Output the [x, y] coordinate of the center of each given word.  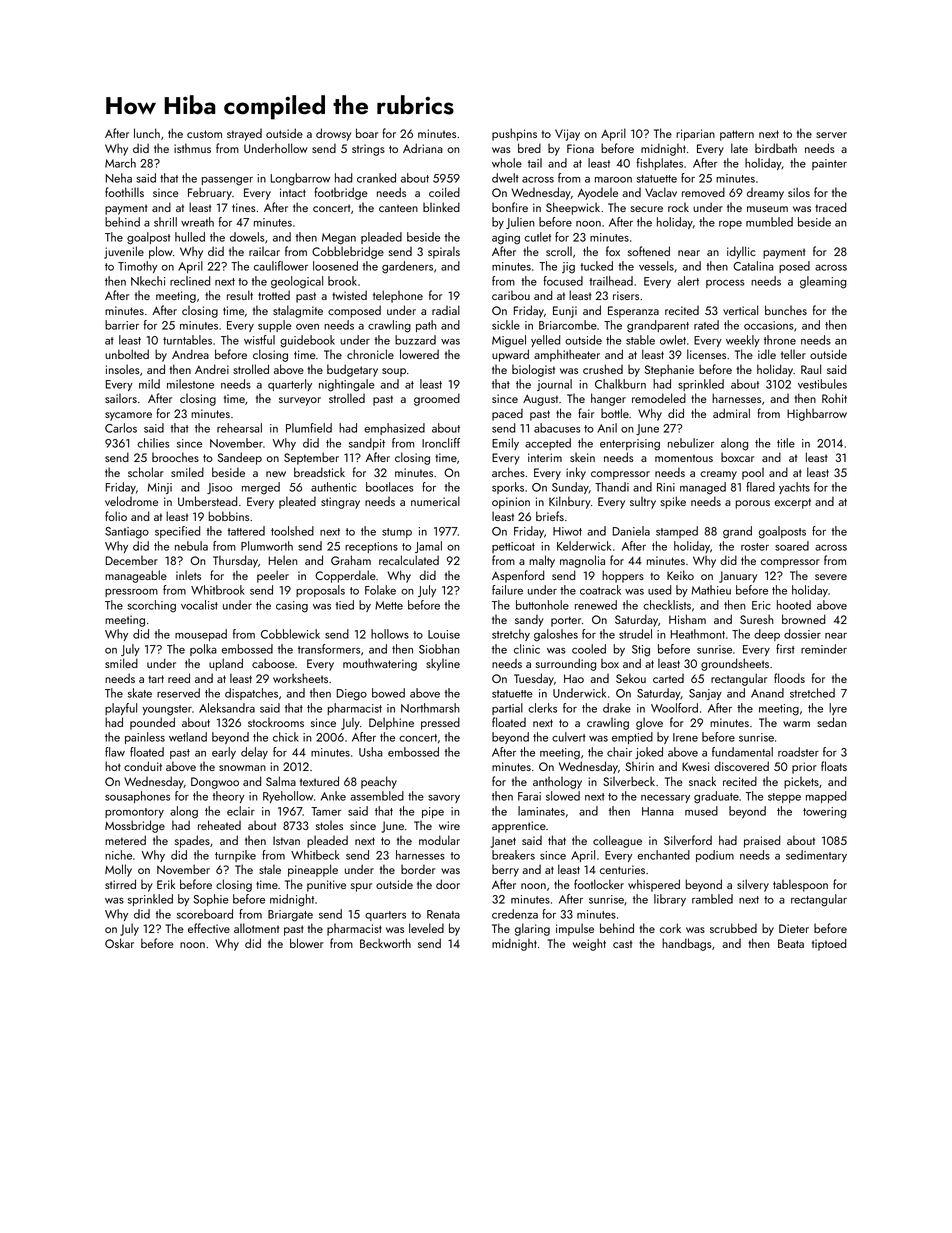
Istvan [286, 840]
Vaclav [661, 192]
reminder [824, 649]
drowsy [333, 134]
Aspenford [518, 576]
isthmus [192, 148]
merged [261, 488]
